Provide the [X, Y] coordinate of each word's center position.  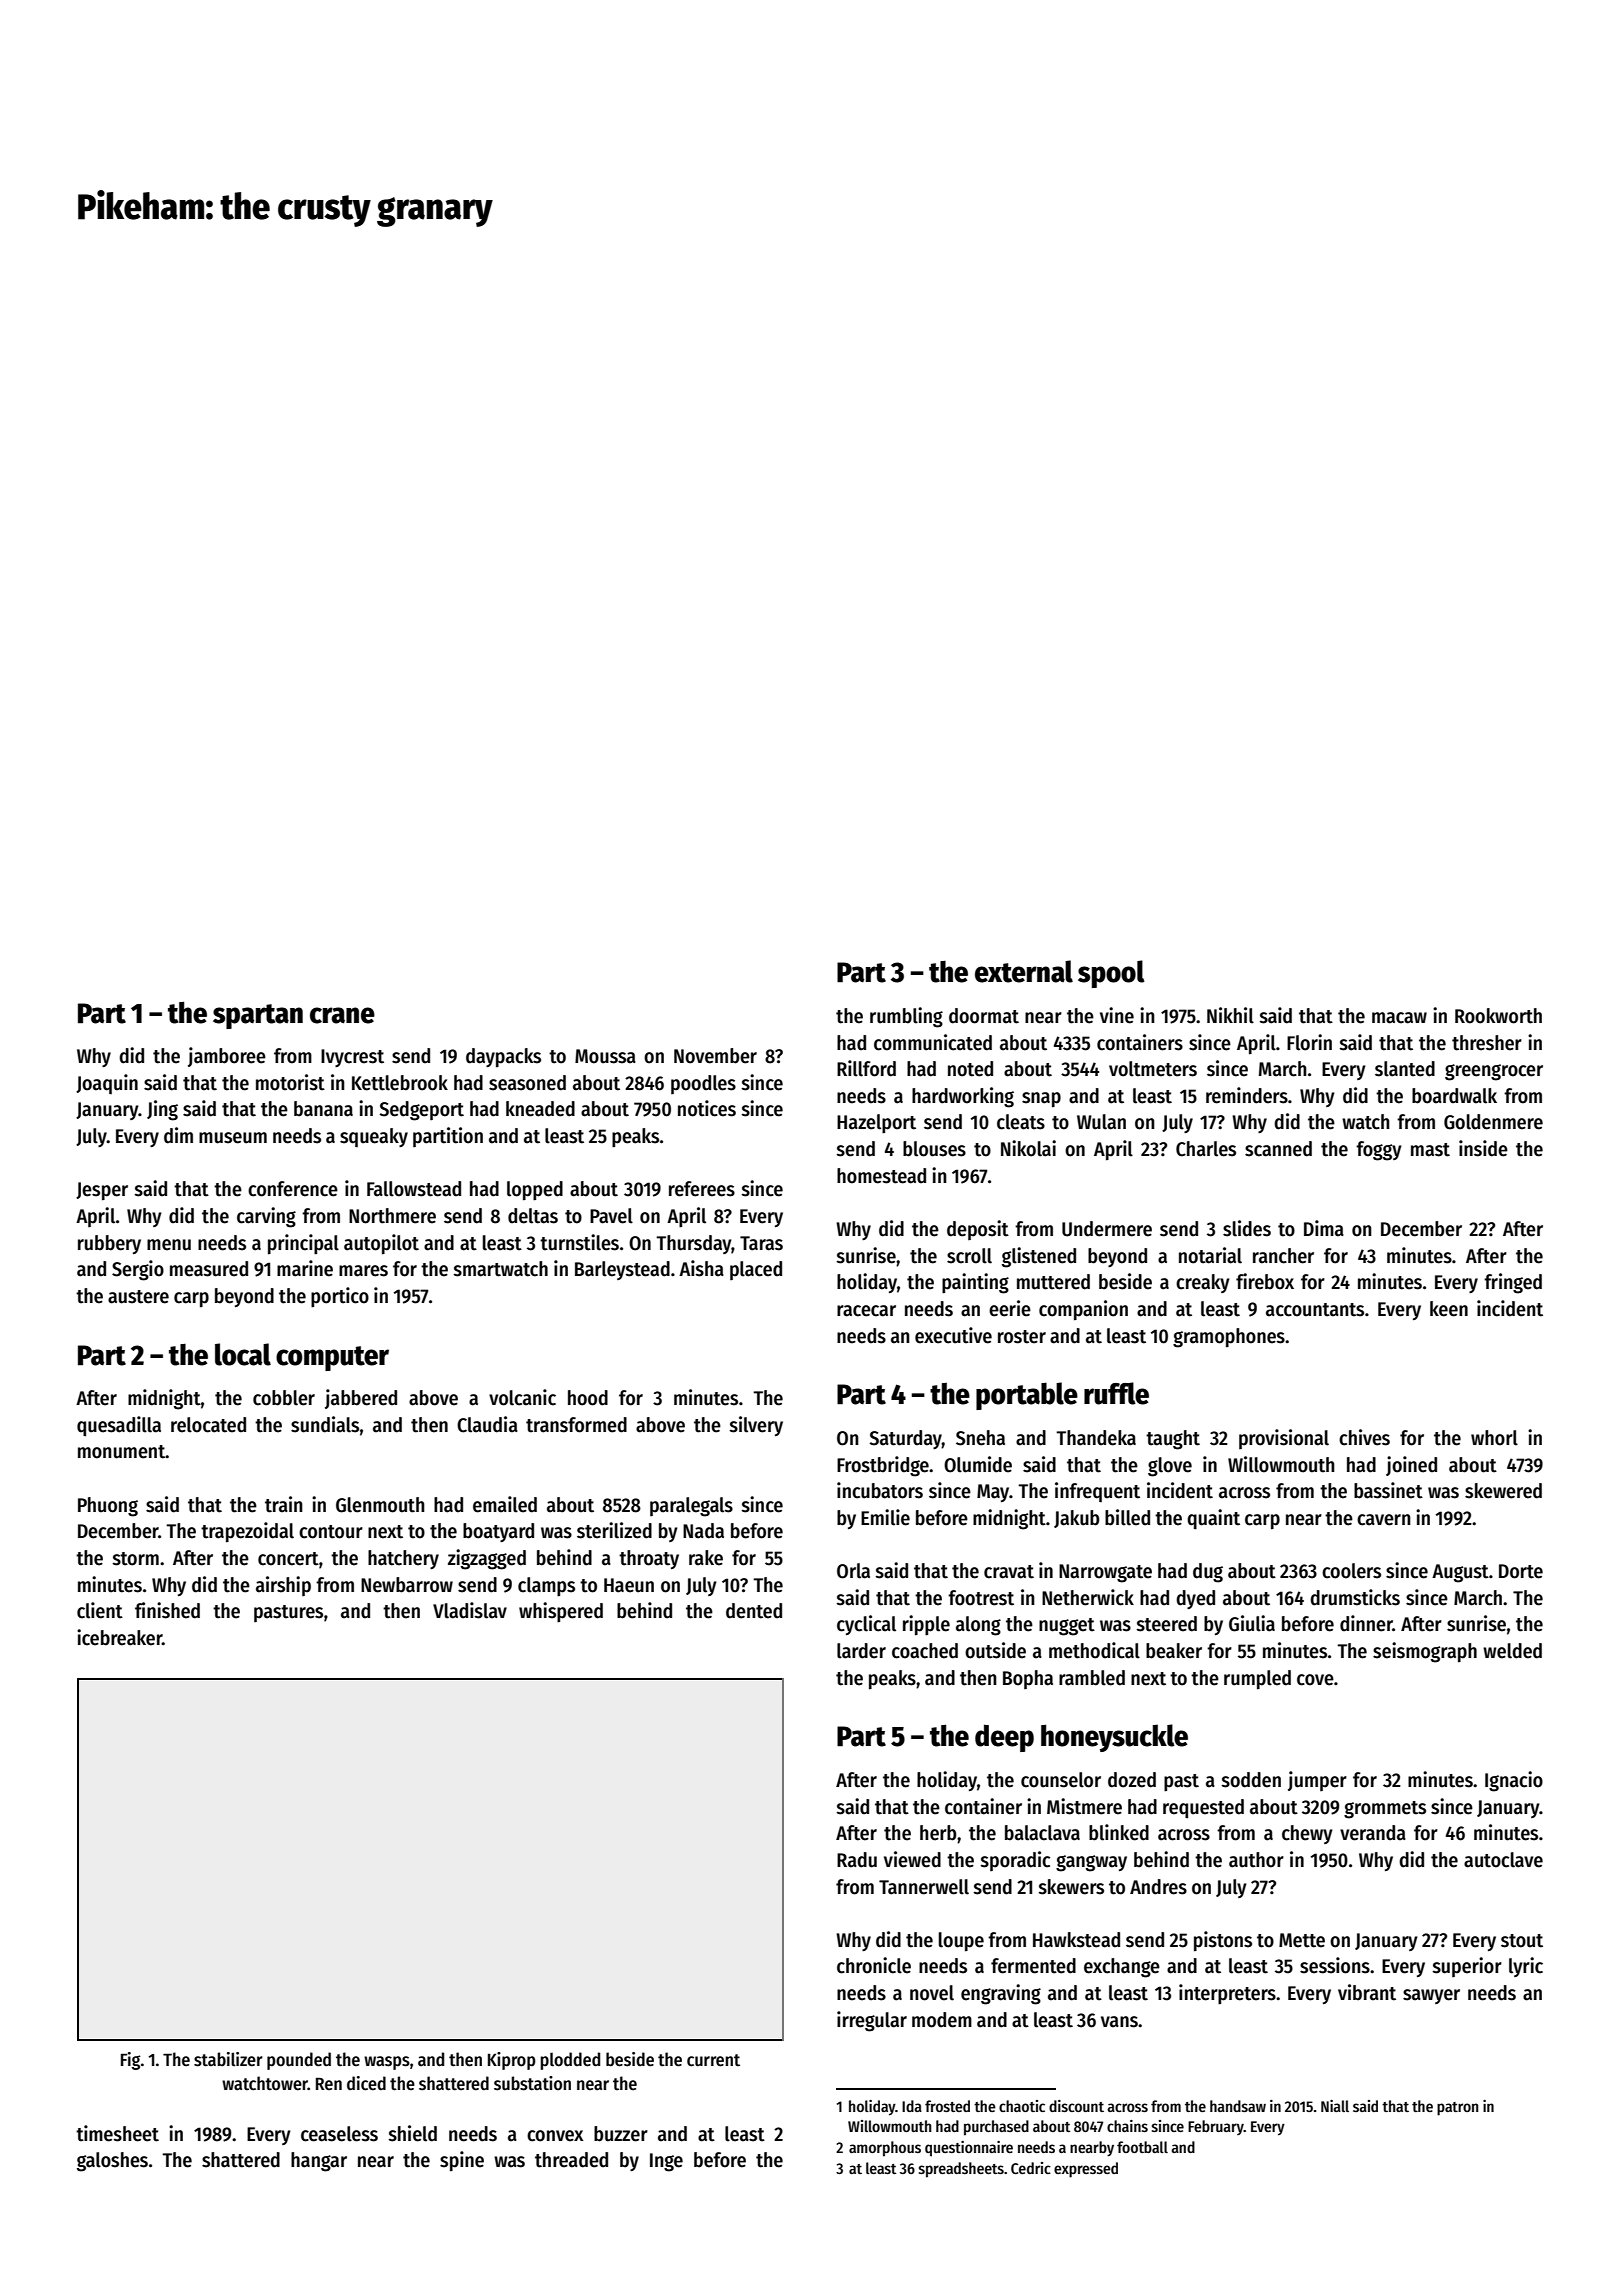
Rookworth [1498, 1016]
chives [1364, 1437]
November [715, 1056]
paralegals [691, 1507]
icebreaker [119, 1637]
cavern [1384, 1520]
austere [138, 1297]
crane [342, 1015]
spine [462, 2161]
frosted [947, 2106]
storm [135, 1559]
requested [1203, 1809]
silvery [756, 1426]
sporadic [1015, 1861]
